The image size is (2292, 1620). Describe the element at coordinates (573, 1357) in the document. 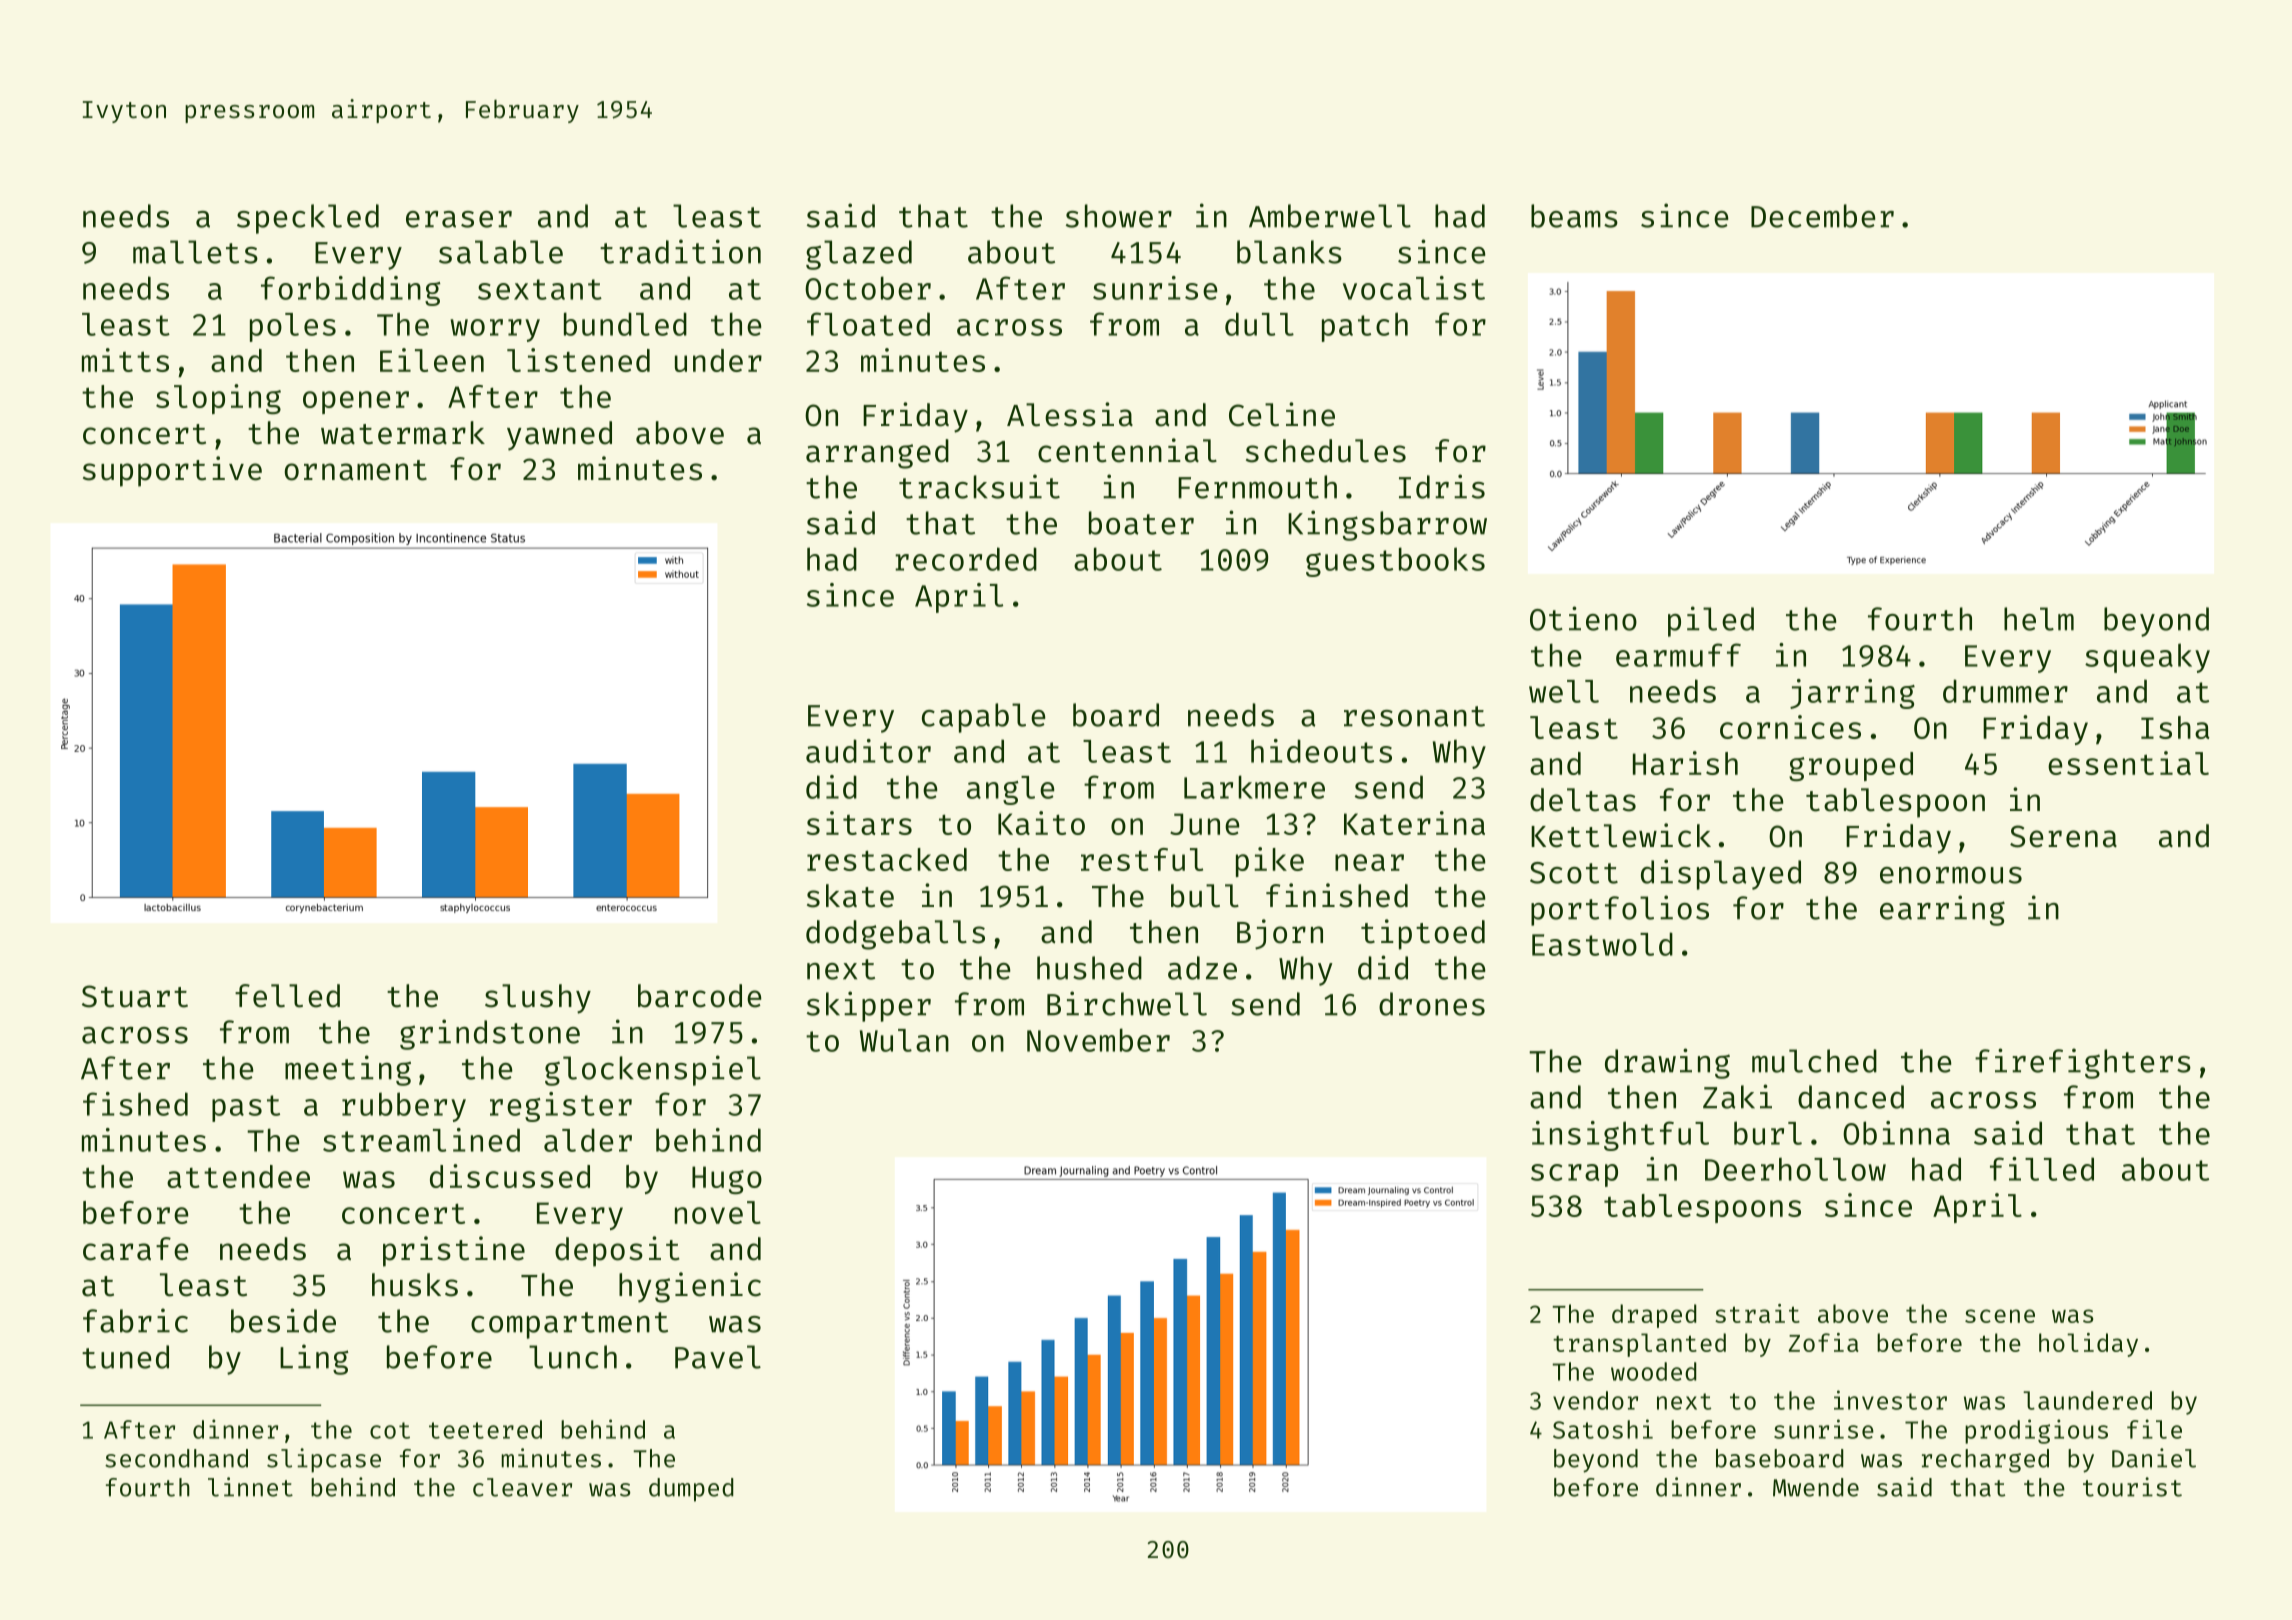

I see `lunch` at that location.
